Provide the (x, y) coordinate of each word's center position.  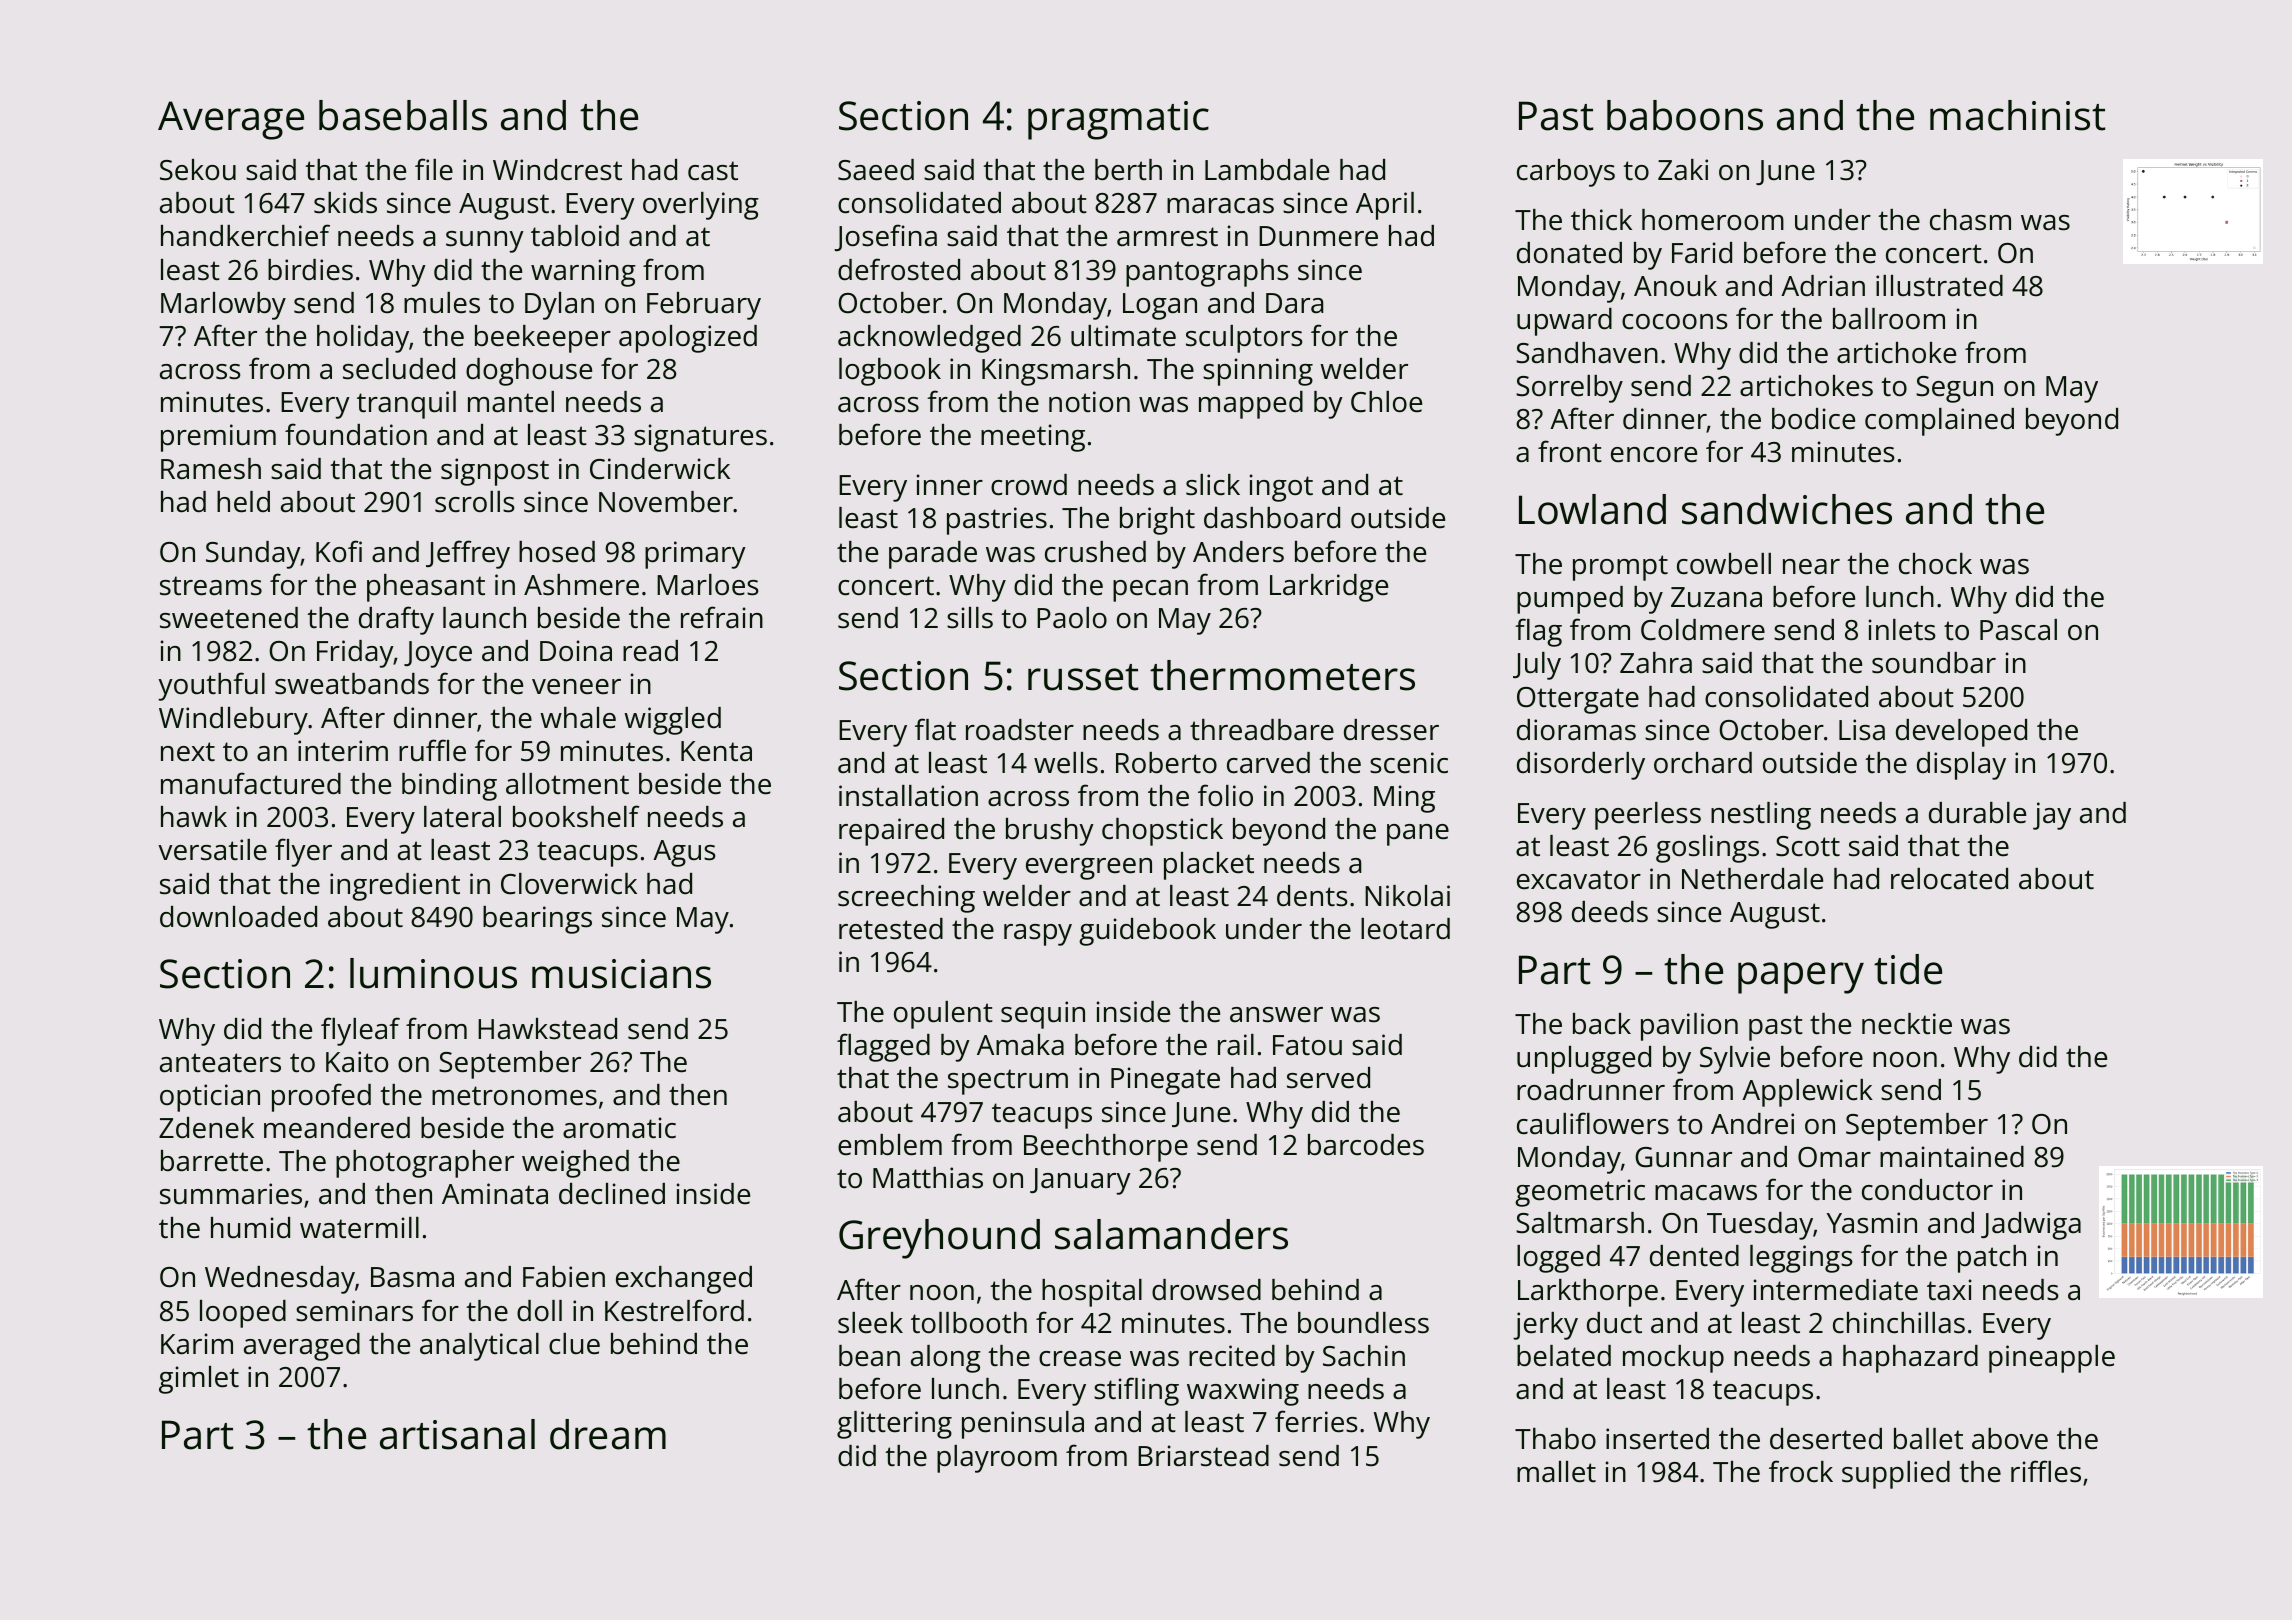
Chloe (1386, 402)
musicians (621, 974)
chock (1935, 564)
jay (2052, 816)
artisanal (457, 1434)
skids (345, 203)
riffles (2046, 1471)
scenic (1409, 763)
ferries (1316, 1421)
